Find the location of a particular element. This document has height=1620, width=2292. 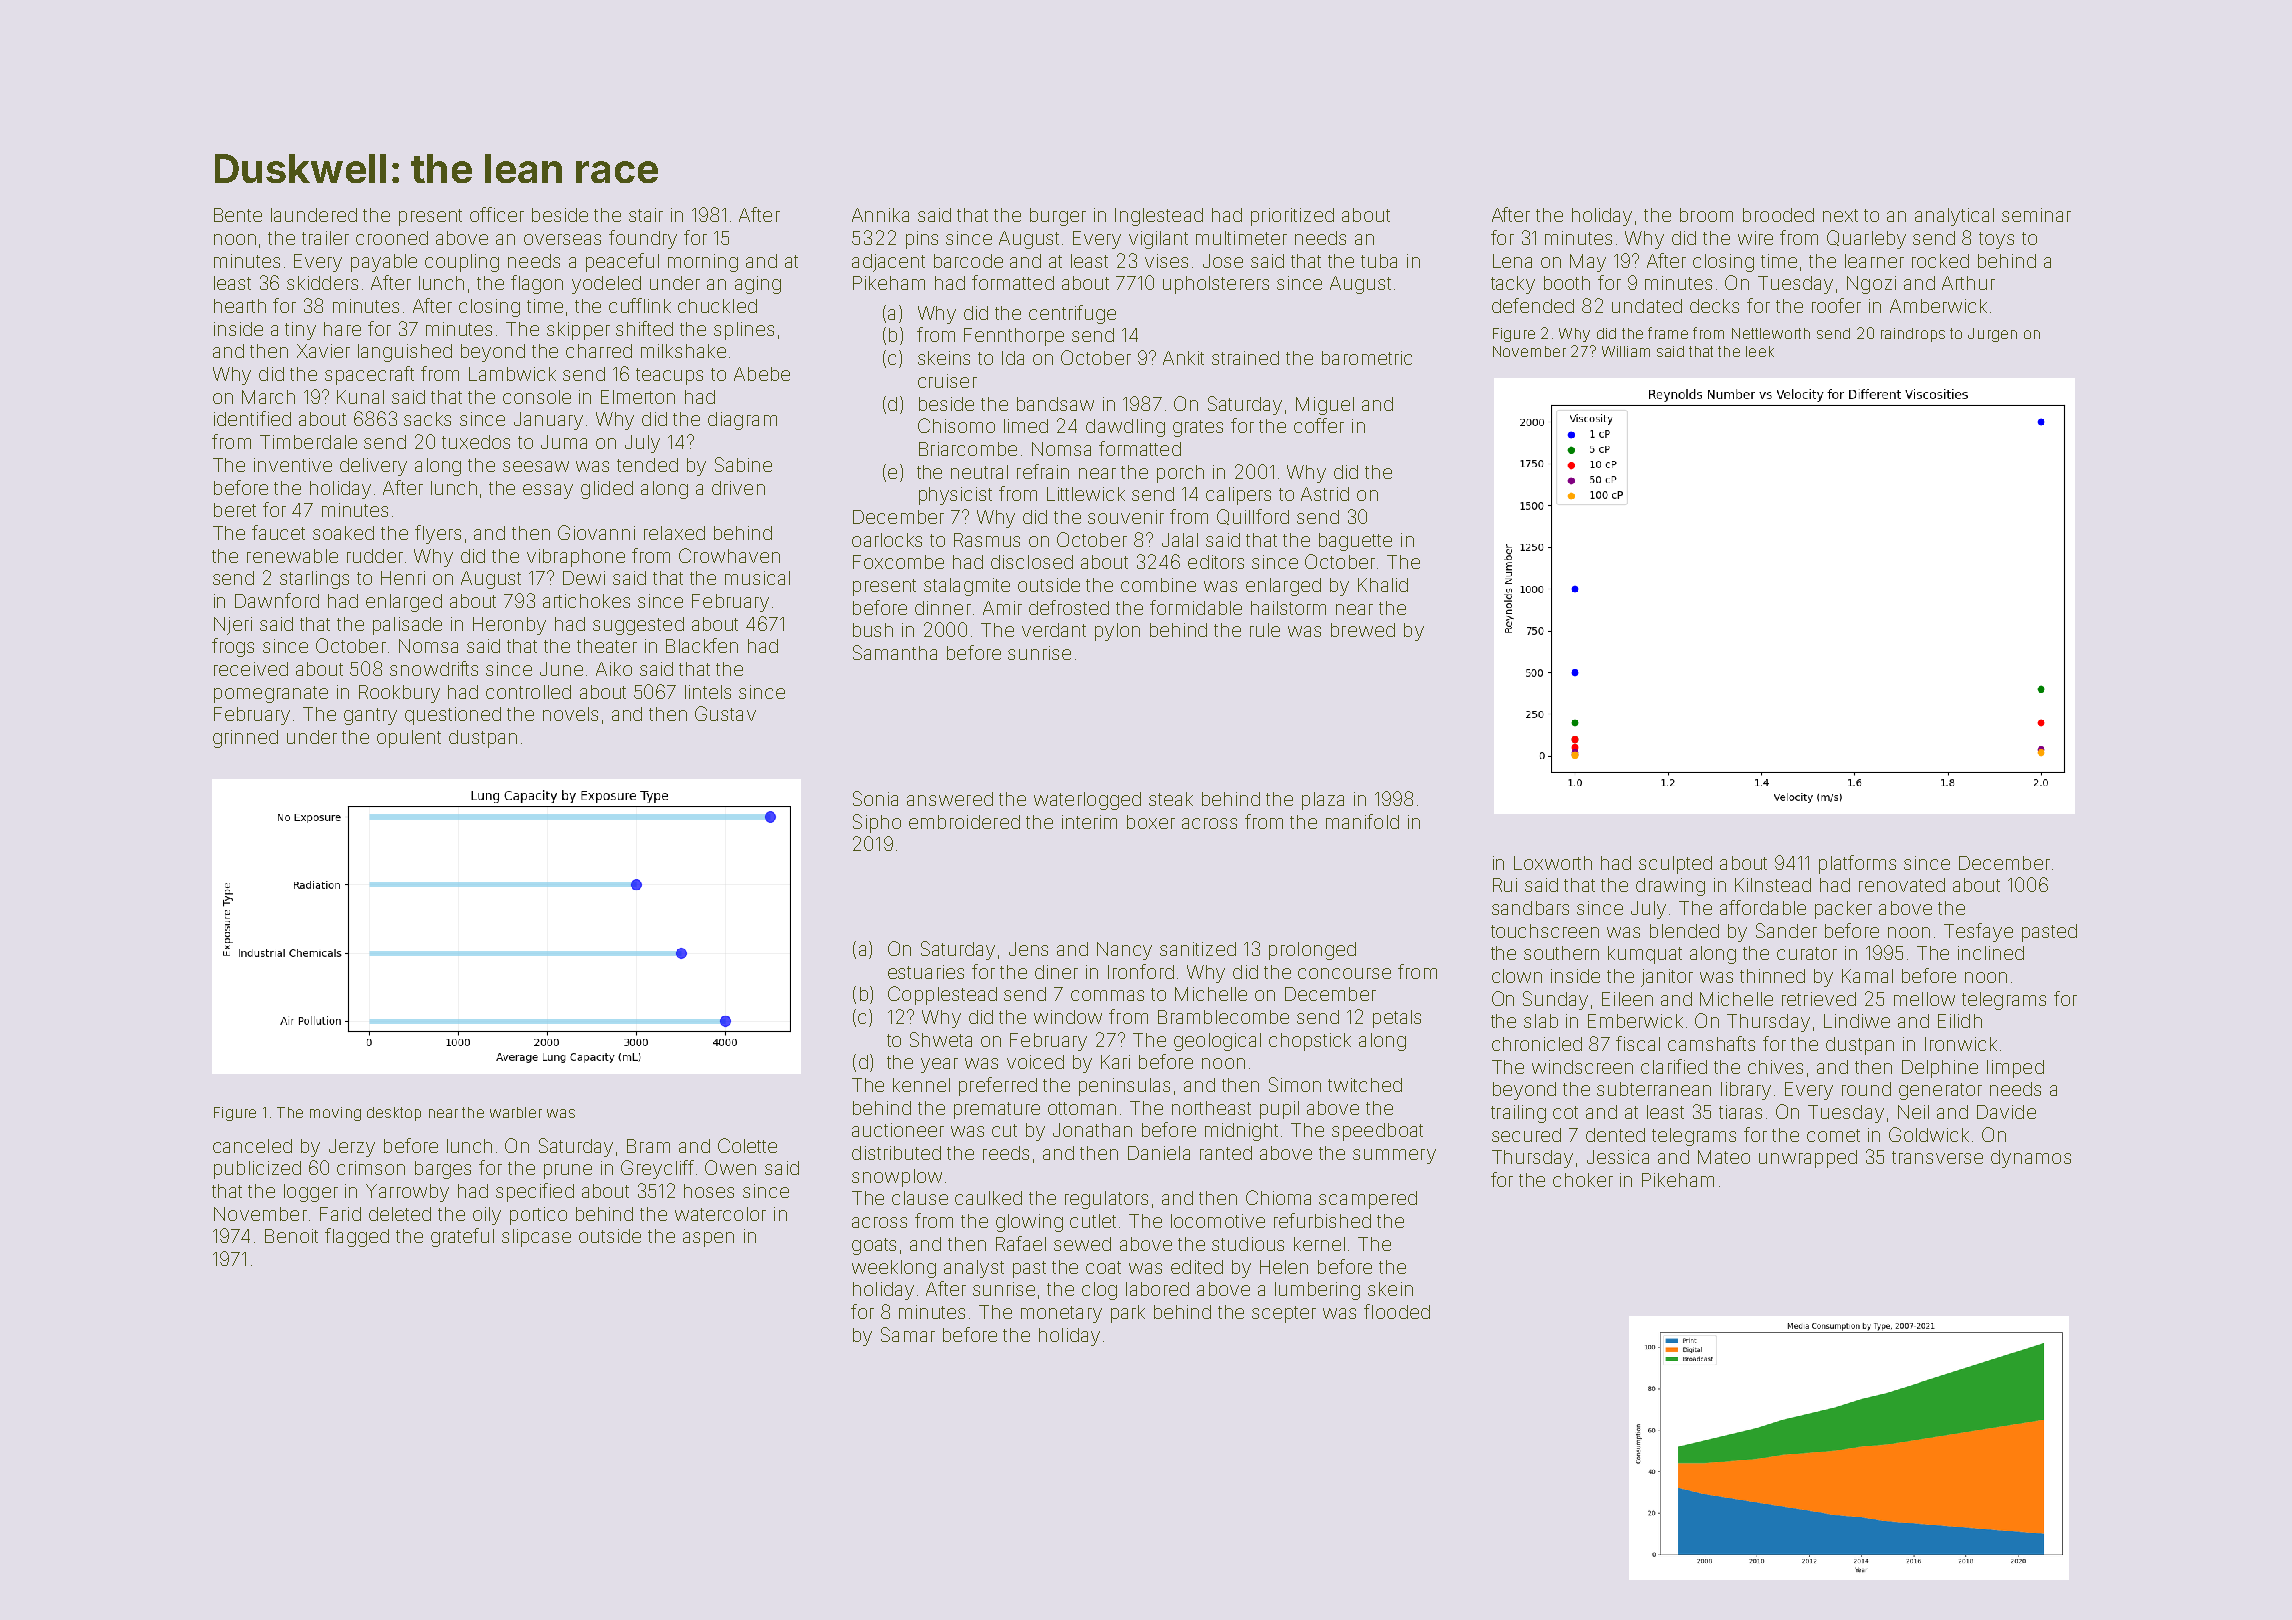

Ironwick is located at coordinates (1961, 1044).
